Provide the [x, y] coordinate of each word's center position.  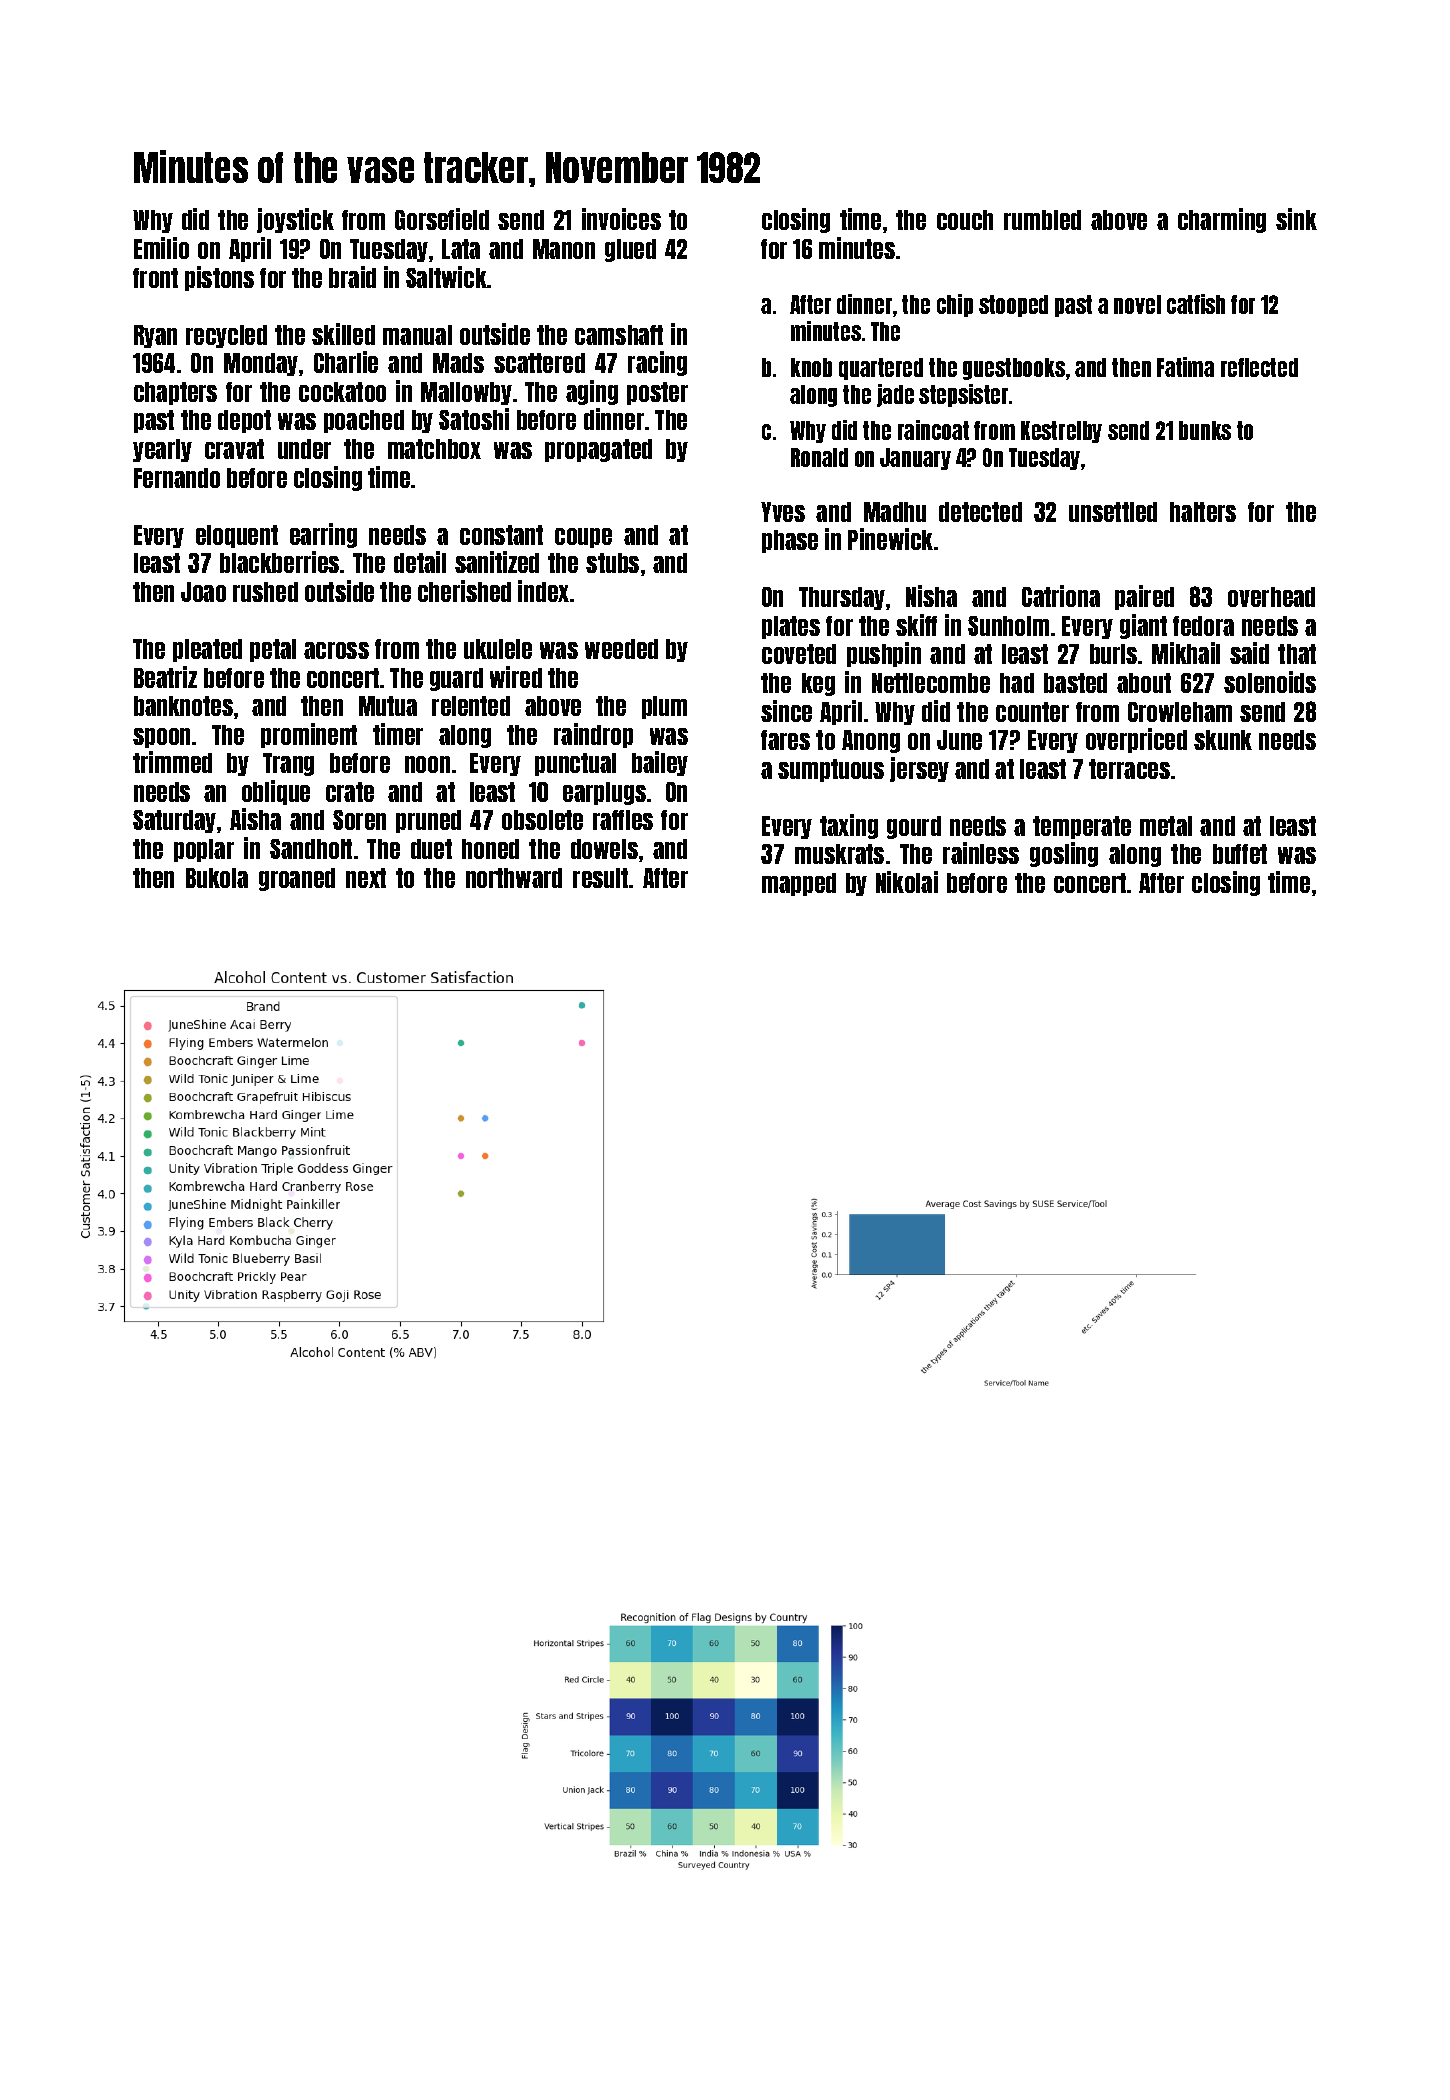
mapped [799, 884]
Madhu [895, 512]
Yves [783, 512]
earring [323, 535]
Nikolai [907, 882]
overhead [1271, 597]
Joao [203, 592]
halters [1203, 512]
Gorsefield [442, 219]
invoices [621, 219]
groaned [297, 879]
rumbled [1042, 220]
